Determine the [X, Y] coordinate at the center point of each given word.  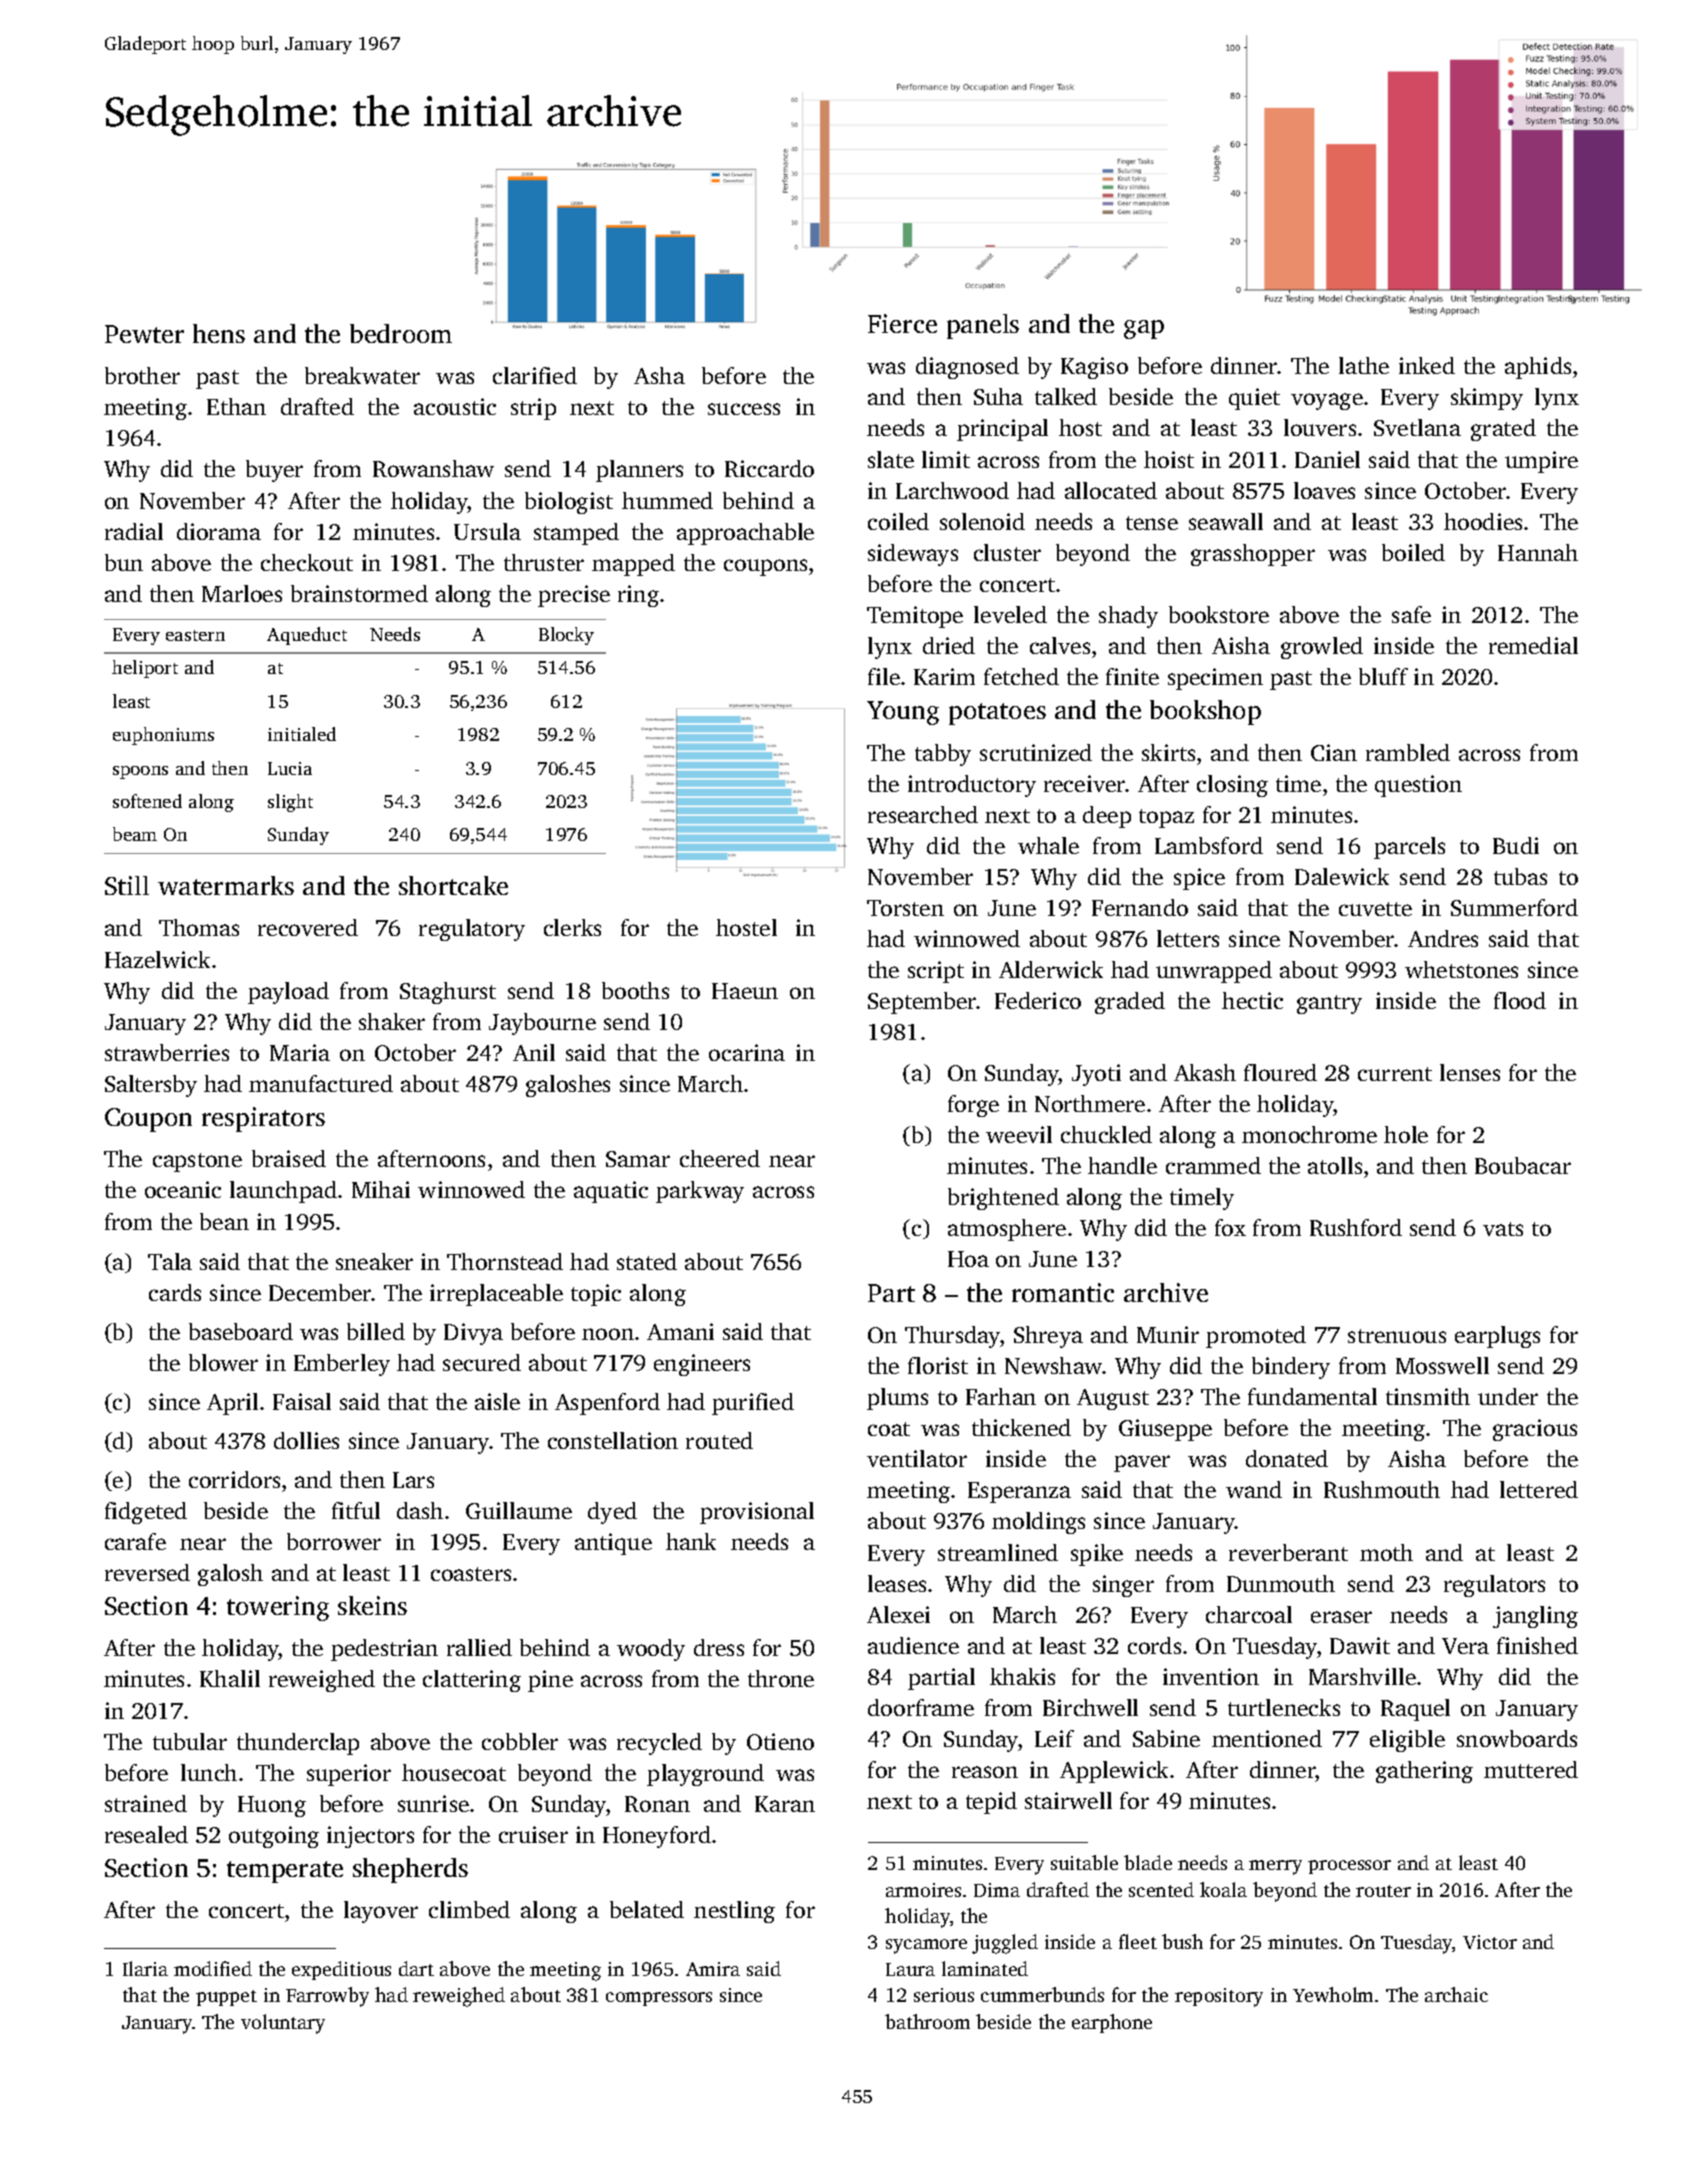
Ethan [236, 406]
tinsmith [1428, 1396]
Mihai [381, 1189]
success [744, 409]
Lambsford [1209, 845]
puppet [226, 1998]
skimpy [1487, 399]
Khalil [230, 1678]
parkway [700, 1192]
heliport [145, 669]
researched [923, 814]
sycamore [926, 1946]
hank [691, 1541]
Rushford [1356, 1227]
